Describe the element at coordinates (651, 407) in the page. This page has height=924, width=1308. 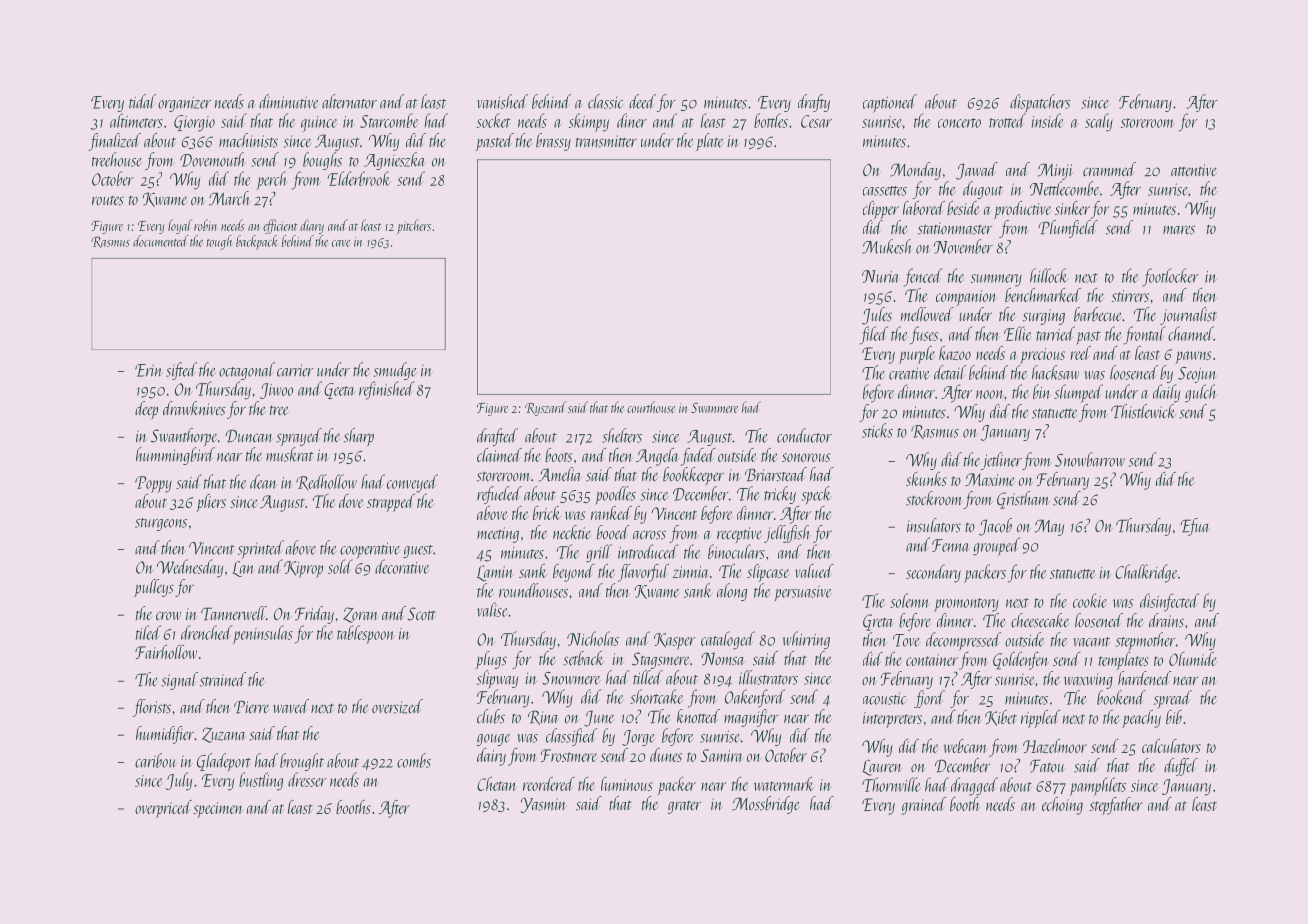
I see `courthouse` at that location.
